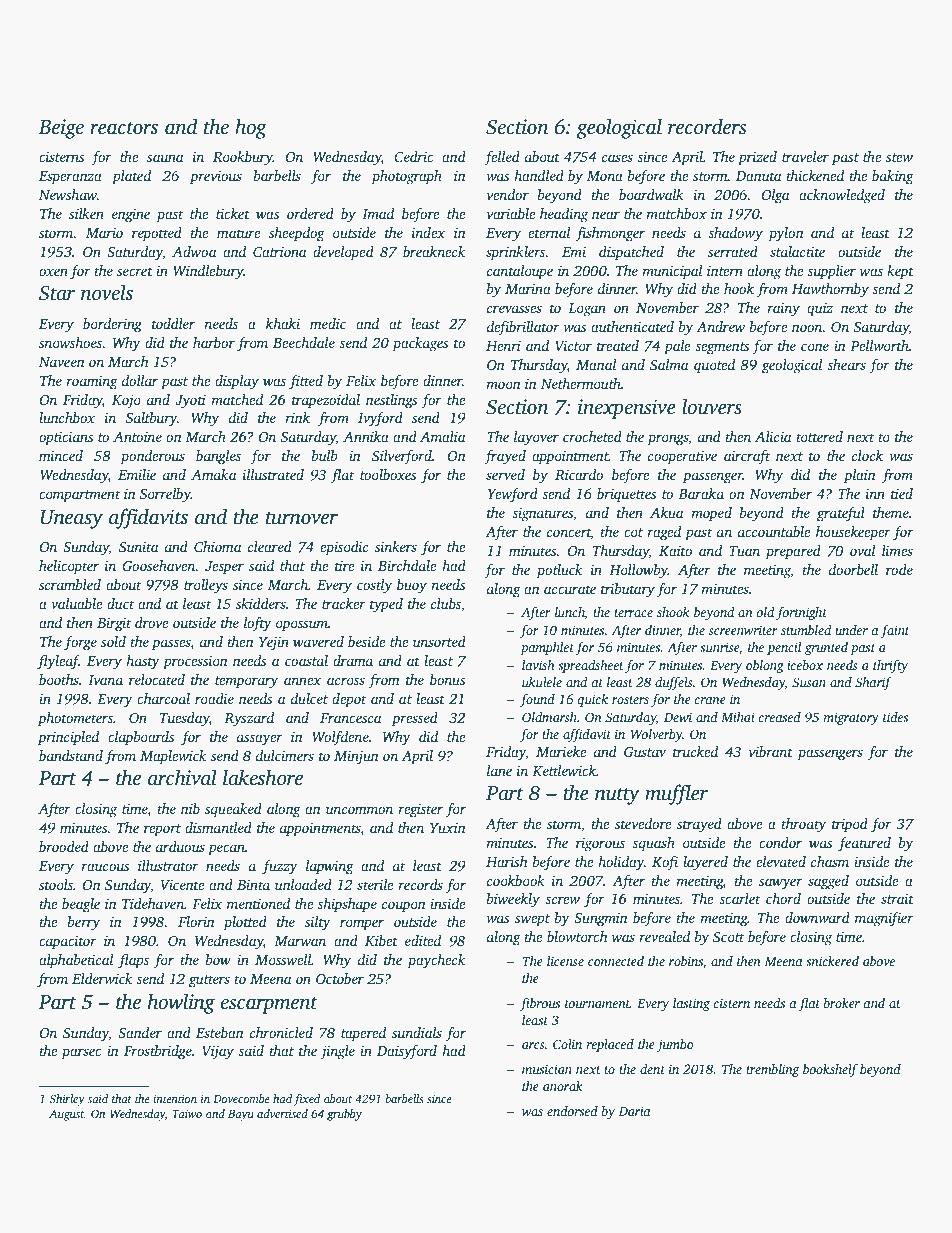 This document has height=1233, width=952. Describe the element at coordinates (897, 898) in the document. I see `strait` at that location.
